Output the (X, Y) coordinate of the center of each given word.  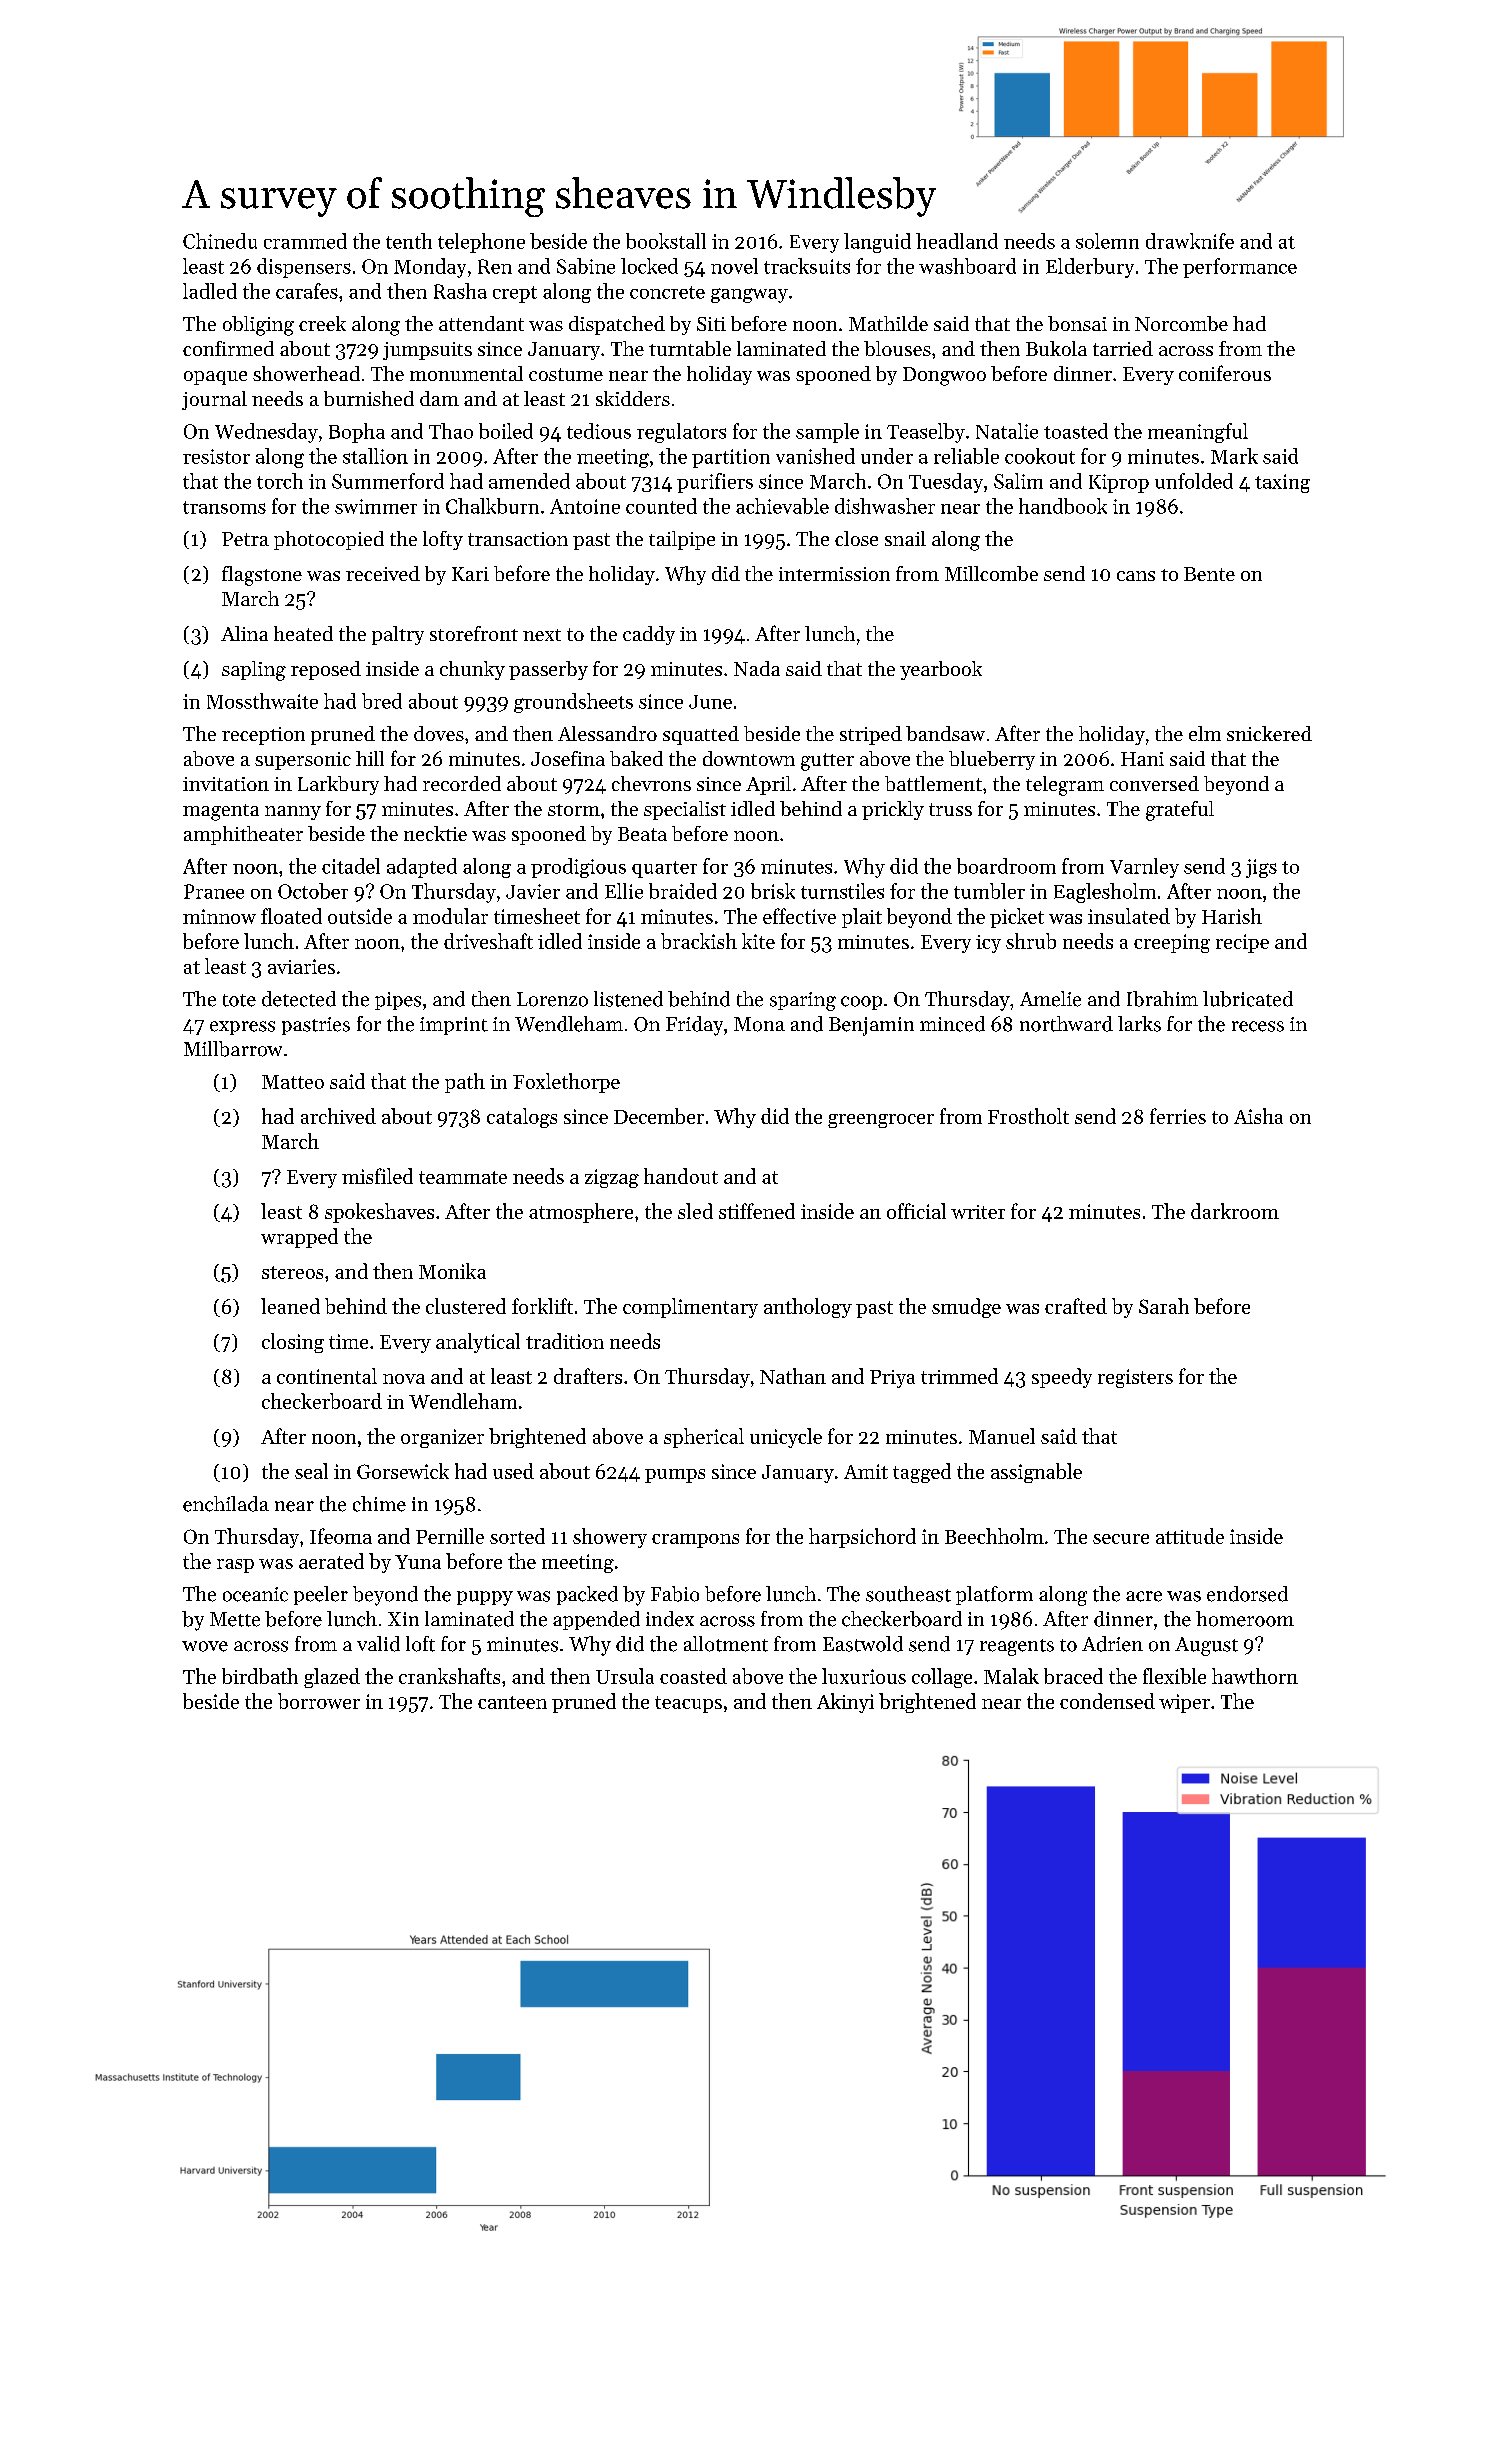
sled (695, 1211)
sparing (803, 1001)
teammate (463, 1177)
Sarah (1164, 1306)
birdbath (260, 1676)
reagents (1017, 1647)
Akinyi (845, 1703)
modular (450, 916)
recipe (1242, 943)
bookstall (666, 241)
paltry (398, 635)
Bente (1209, 574)
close (856, 538)
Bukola (1056, 348)
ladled (210, 291)
